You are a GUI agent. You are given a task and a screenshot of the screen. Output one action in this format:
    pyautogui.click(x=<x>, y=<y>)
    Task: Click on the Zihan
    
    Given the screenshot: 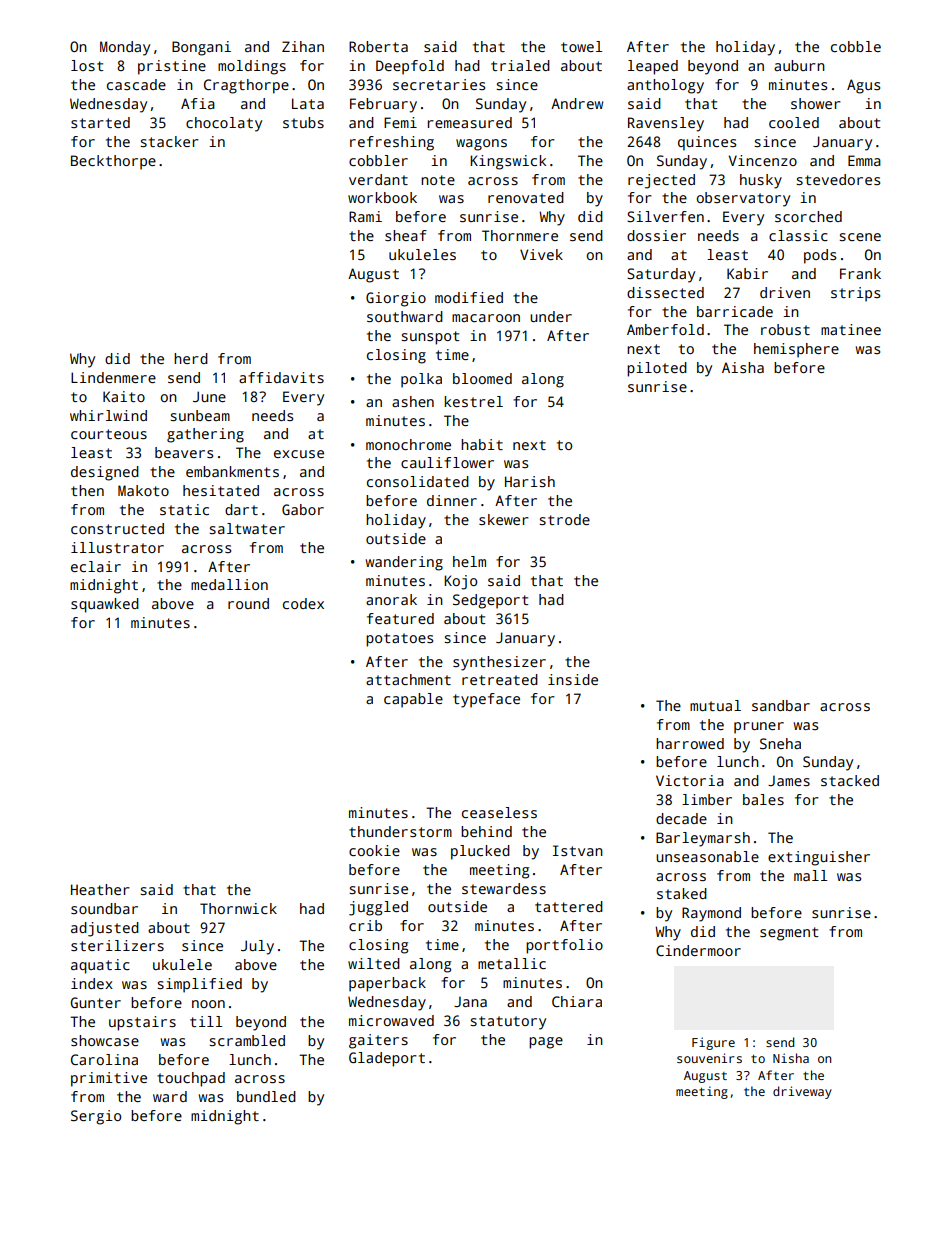 What is the action you would take?
    pyautogui.click(x=303, y=46)
